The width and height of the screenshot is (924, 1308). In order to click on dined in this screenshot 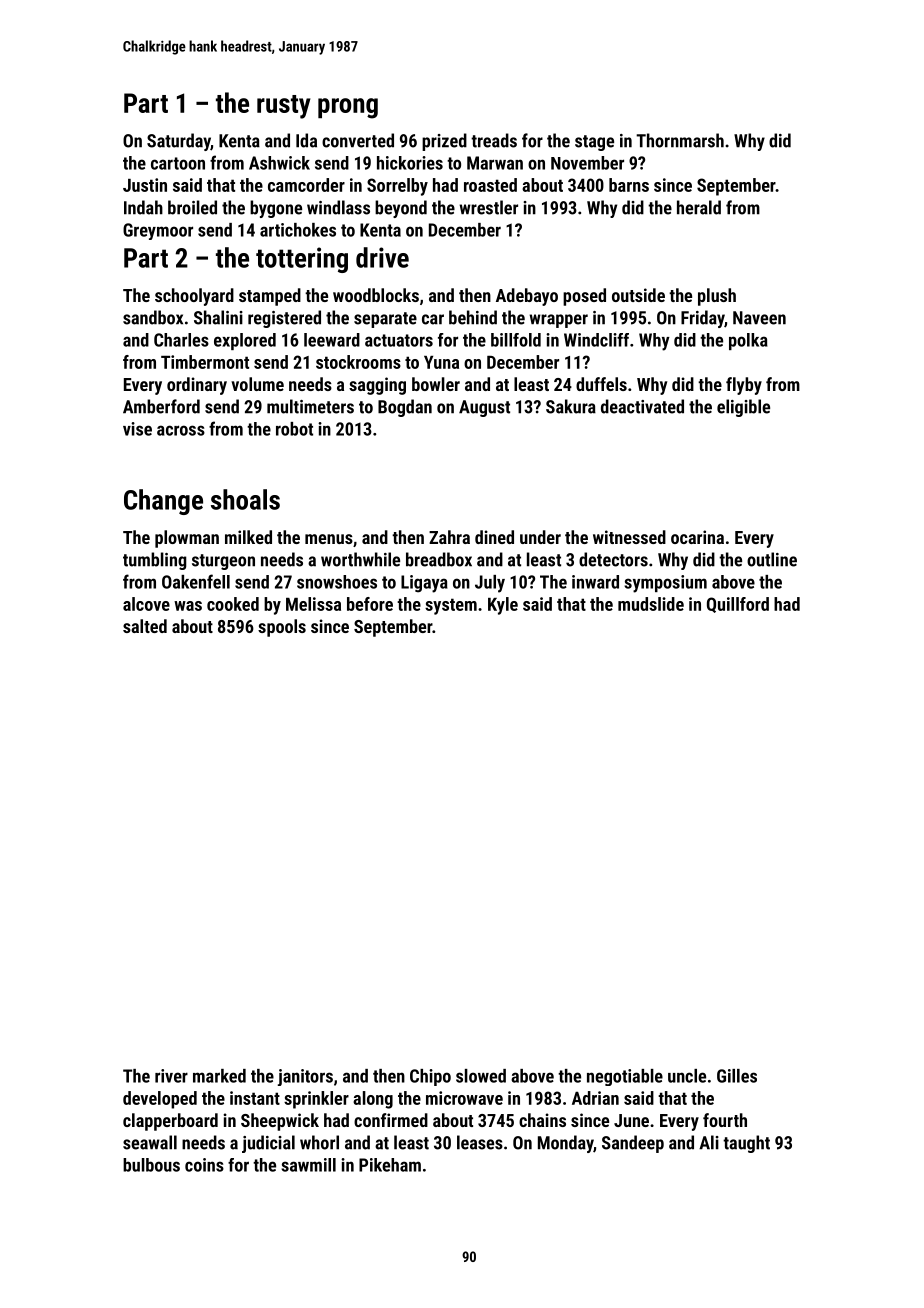, I will do `click(494, 537)`.
